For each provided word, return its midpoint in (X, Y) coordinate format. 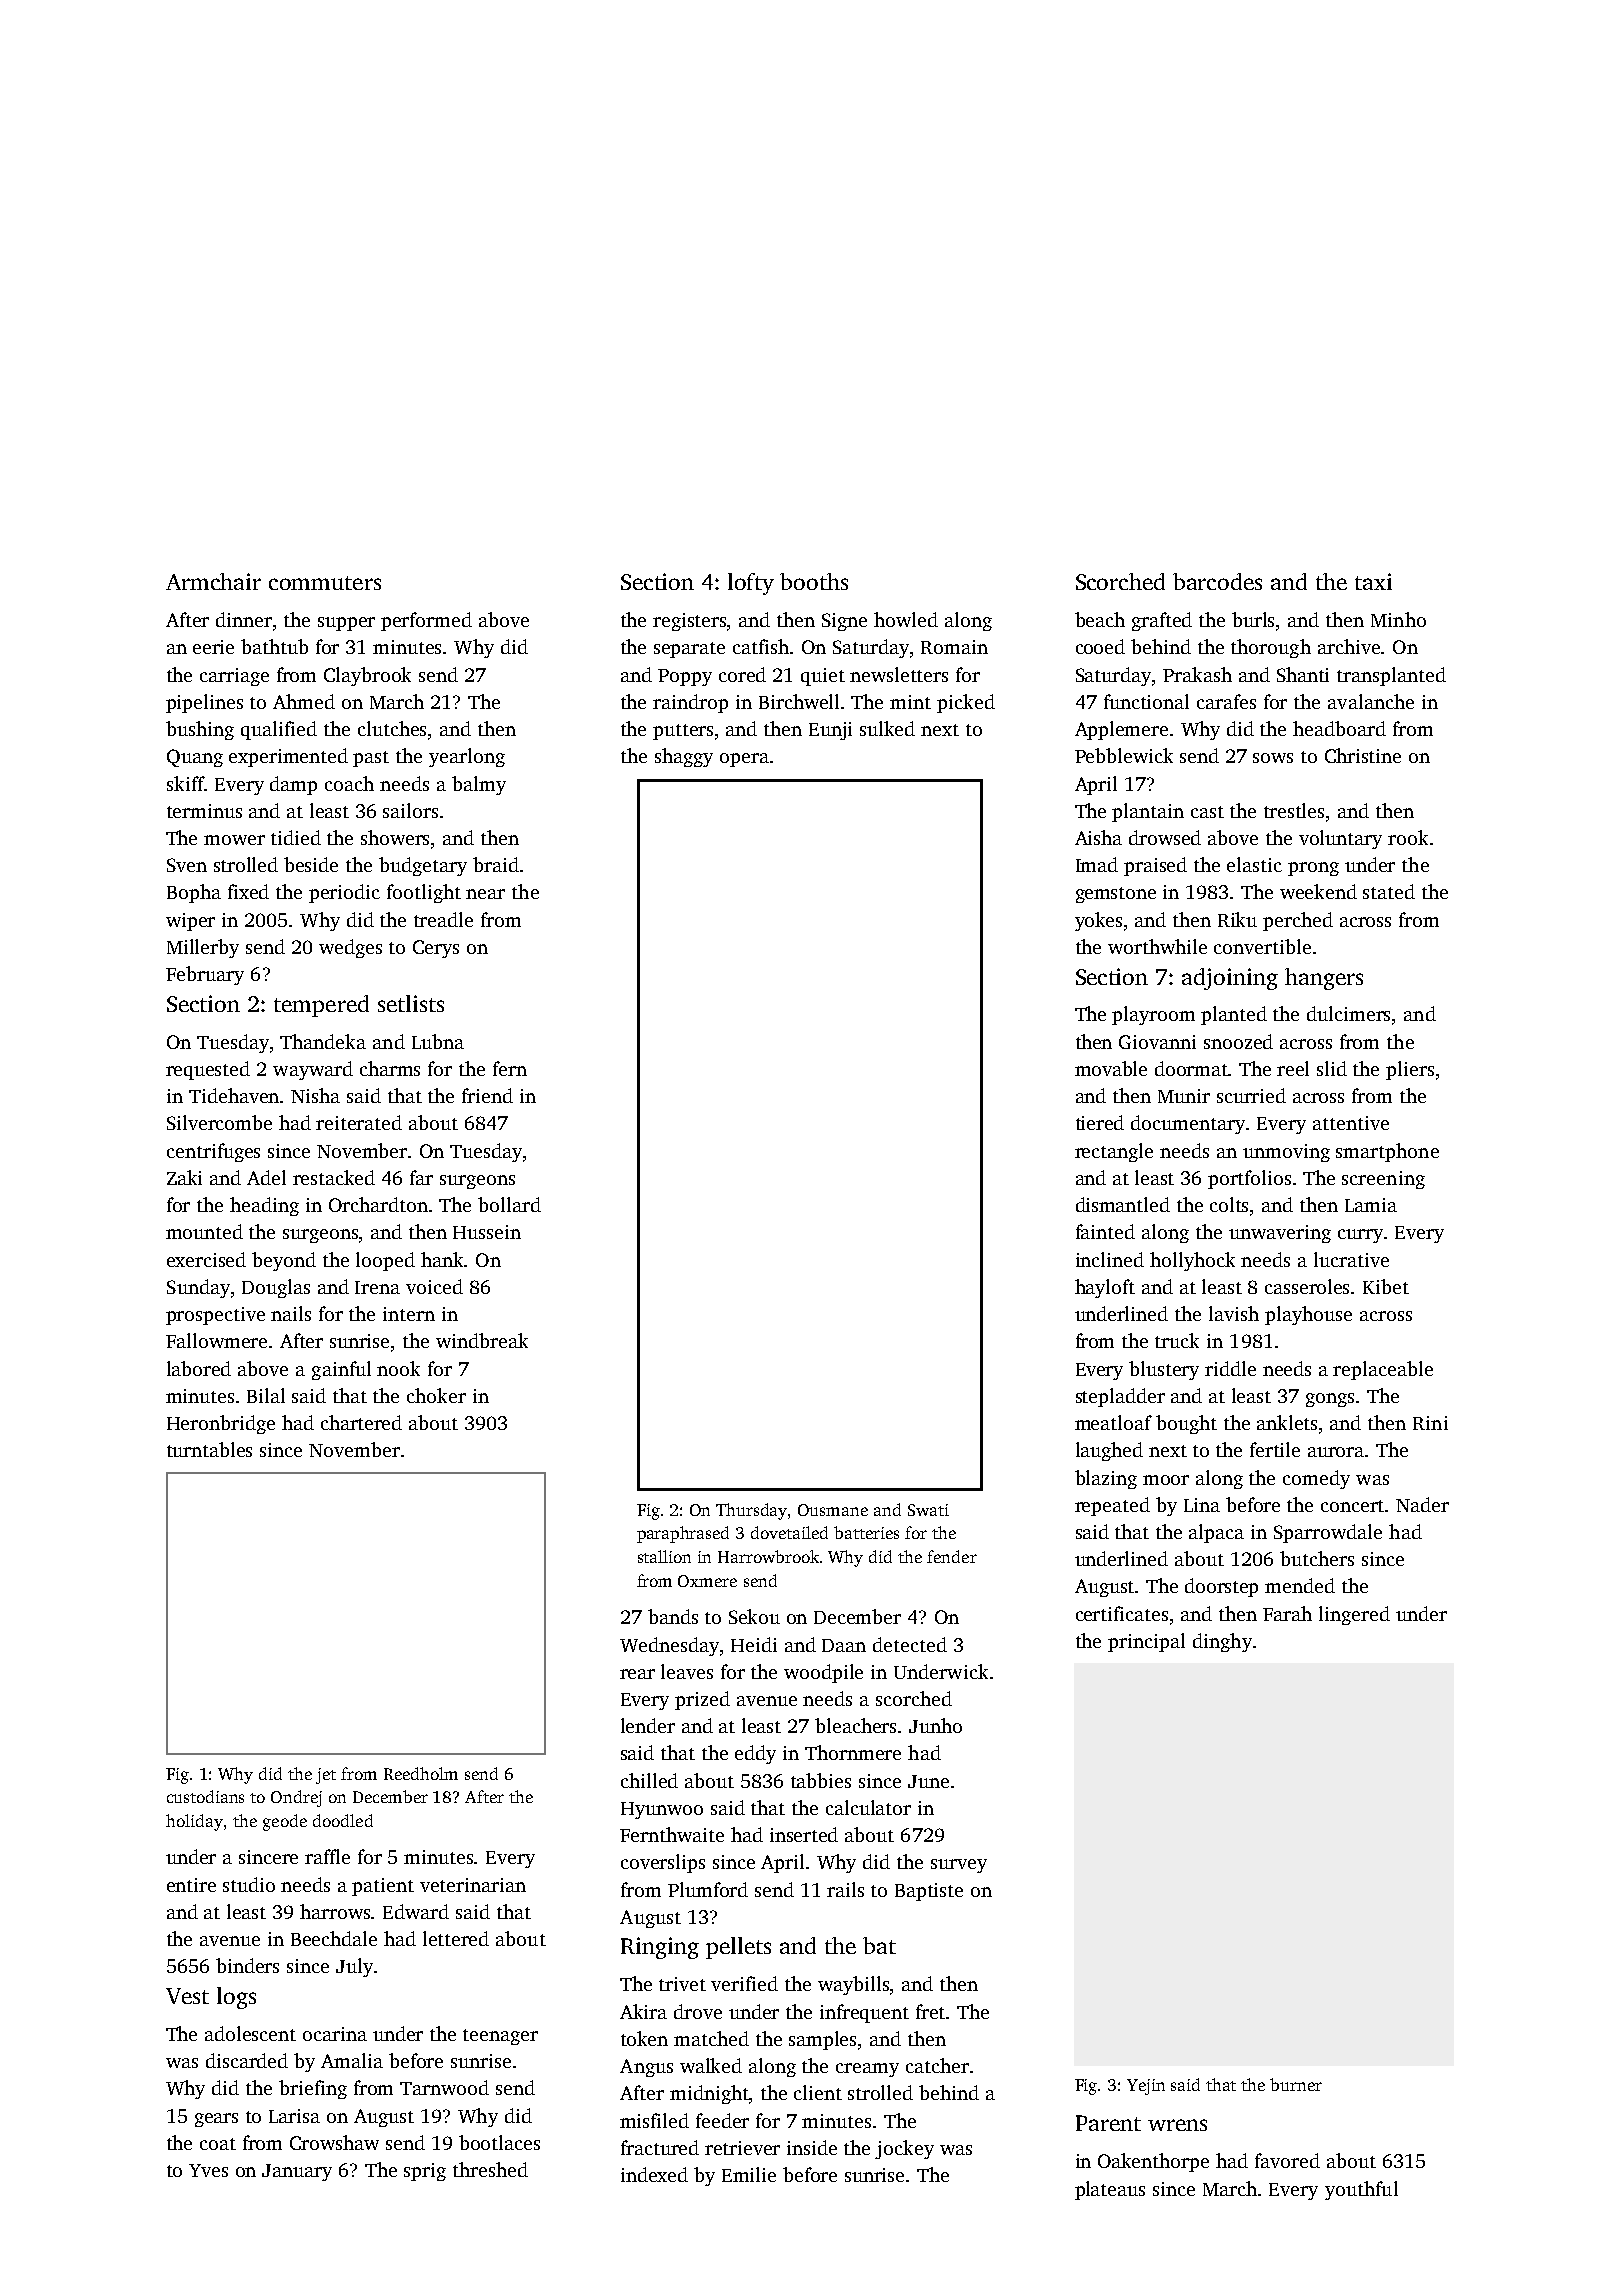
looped (385, 1261)
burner (1296, 2084)
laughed (1109, 1451)
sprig (425, 2172)
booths (814, 581)
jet (326, 1776)
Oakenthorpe (1153, 2162)
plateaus (1110, 2190)
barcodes (1217, 581)
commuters (325, 583)
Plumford (708, 1889)
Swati (928, 1510)
